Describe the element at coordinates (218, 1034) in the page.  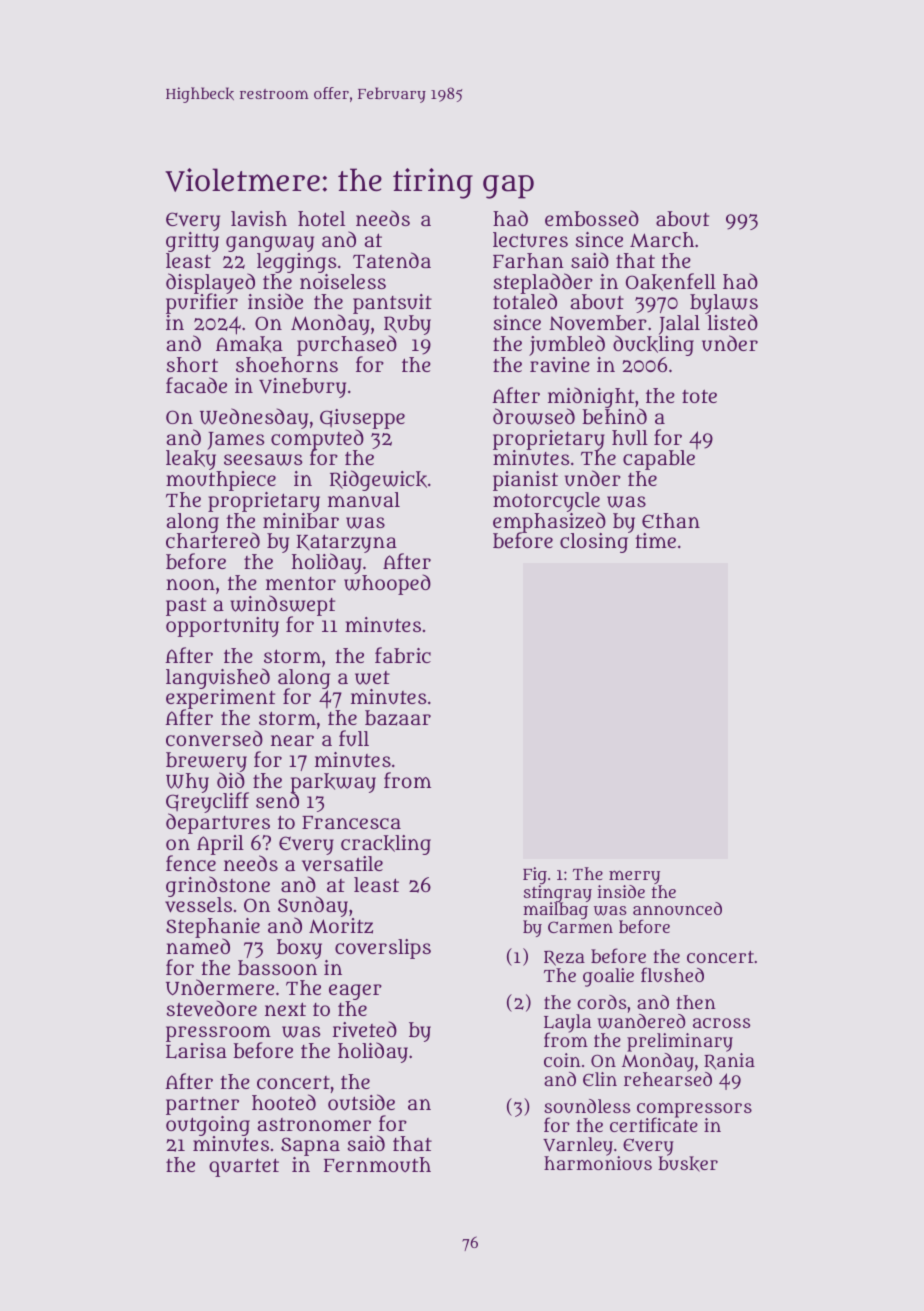
I see `pressroom` at that location.
